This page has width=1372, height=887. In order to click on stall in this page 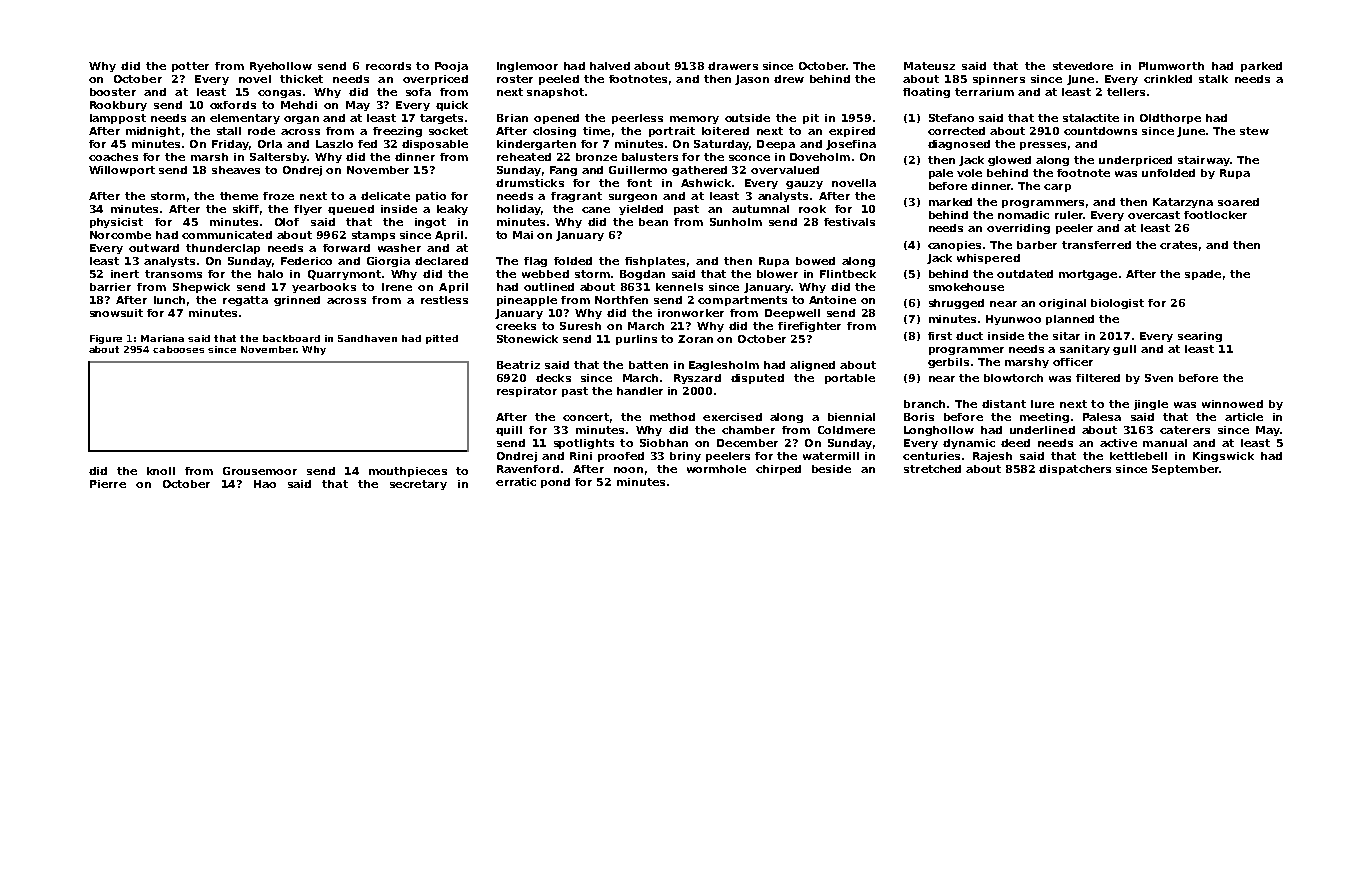, I will do `click(229, 131)`.
